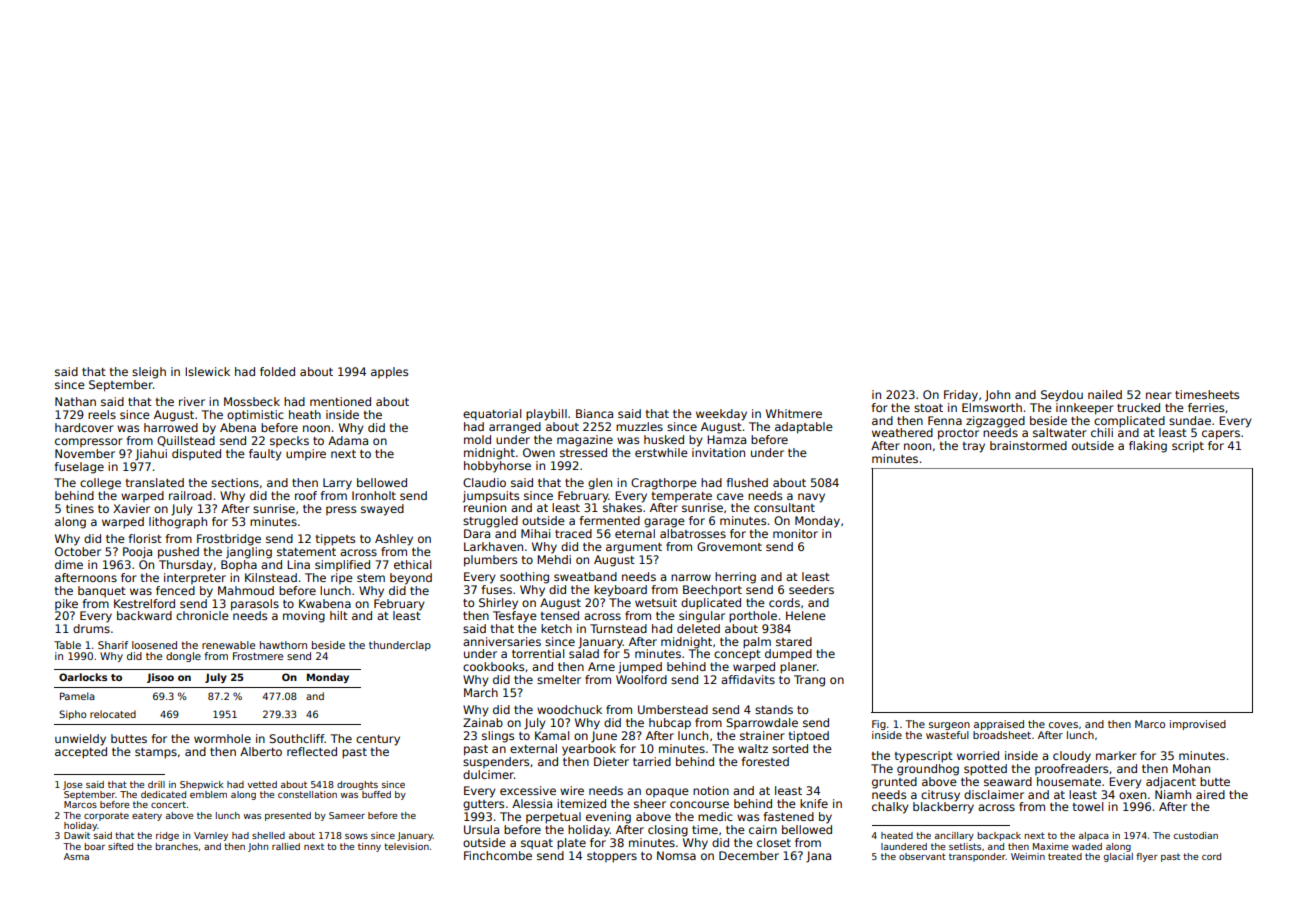  Describe the element at coordinates (79, 468) in the screenshot. I see `fuselage` at that location.
